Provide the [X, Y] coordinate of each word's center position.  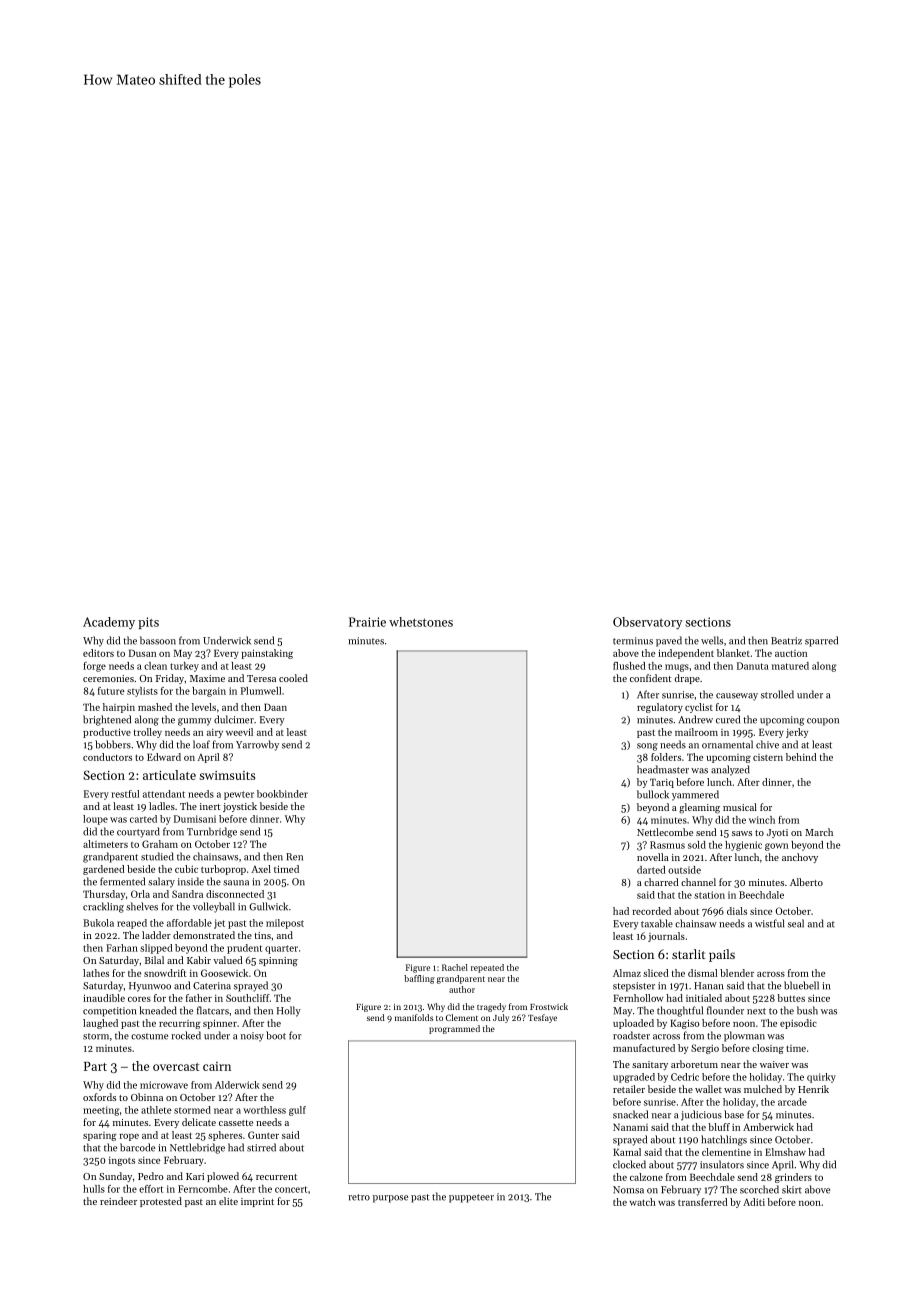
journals [666, 937]
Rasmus [667, 845]
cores [139, 999]
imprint [257, 1202]
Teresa [261, 678]
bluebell [801, 985]
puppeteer [471, 1198]
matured [790, 666]
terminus [633, 641]
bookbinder [282, 794]
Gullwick [268, 906]
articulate [169, 775]
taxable [657, 923]
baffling [419, 979]
